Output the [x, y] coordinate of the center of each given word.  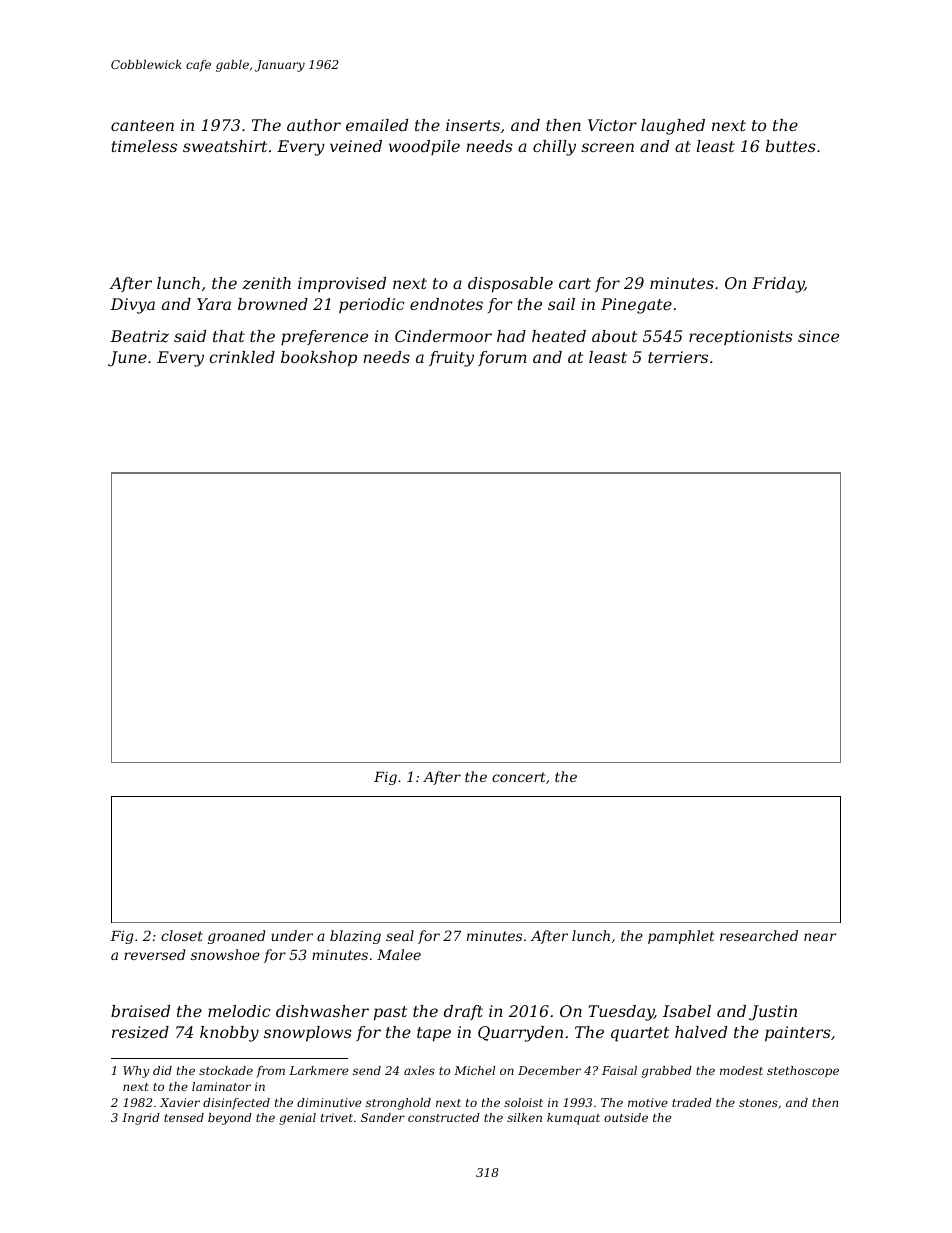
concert [519, 777]
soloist [523, 1102]
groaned [236, 937]
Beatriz [139, 336]
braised [140, 1011]
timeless [144, 146]
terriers [678, 357]
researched [759, 935]
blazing [355, 937]
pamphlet [681, 937]
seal [400, 935]
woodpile [424, 148]
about [614, 336]
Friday [778, 285]
